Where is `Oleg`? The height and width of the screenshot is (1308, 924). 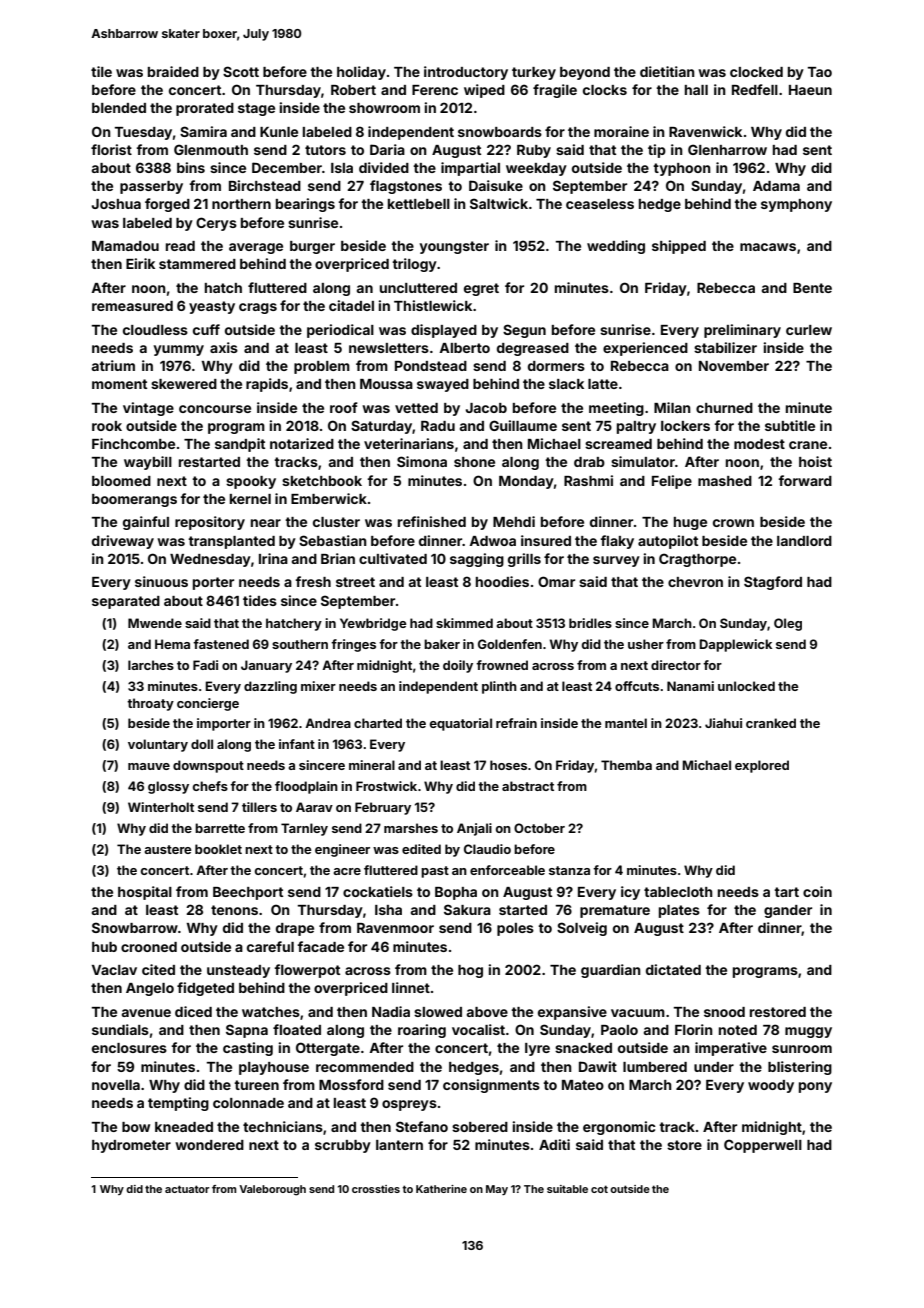
Oleg is located at coordinates (788, 624).
